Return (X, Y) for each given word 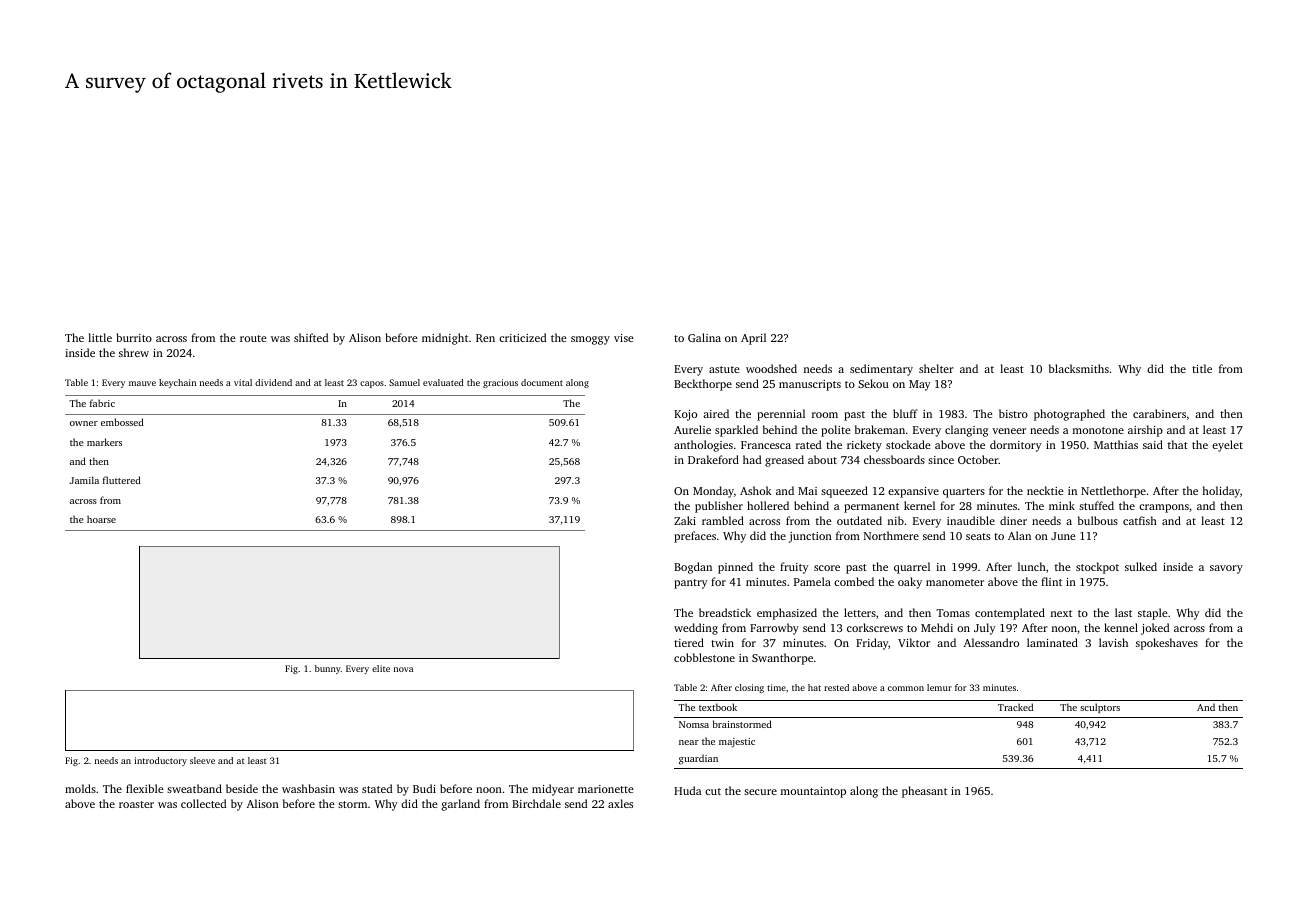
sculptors (1100, 708)
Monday (713, 492)
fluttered (122, 480)
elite (381, 668)
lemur (939, 687)
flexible (145, 788)
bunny (328, 669)
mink (1062, 505)
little (100, 337)
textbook (718, 707)
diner (1013, 520)
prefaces (695, 537)
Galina (704, 337)
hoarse (101, 519)
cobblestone (704, 657)
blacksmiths (1079, 368)
